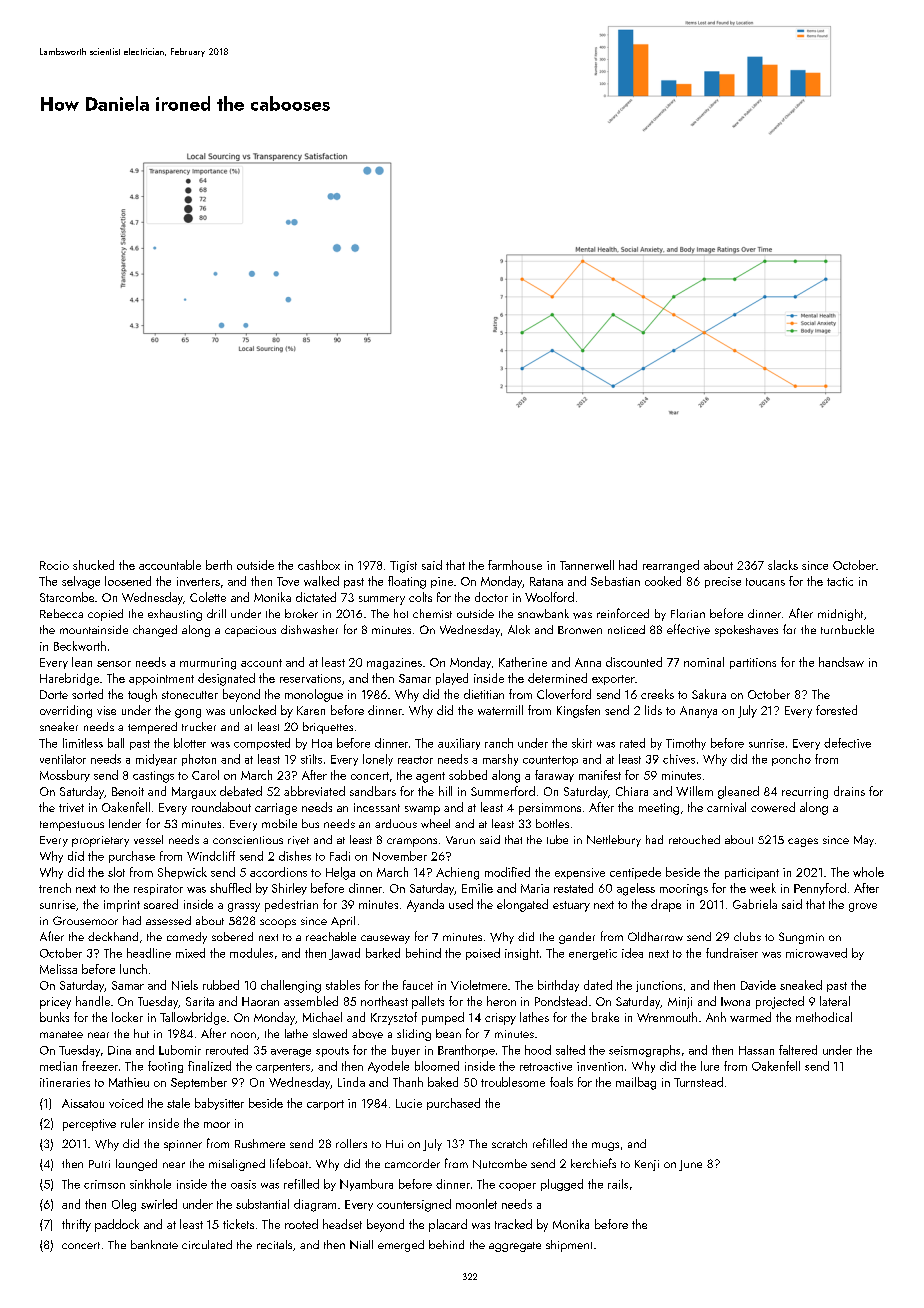  I want to click on auxiliary, so click(459, 744).
